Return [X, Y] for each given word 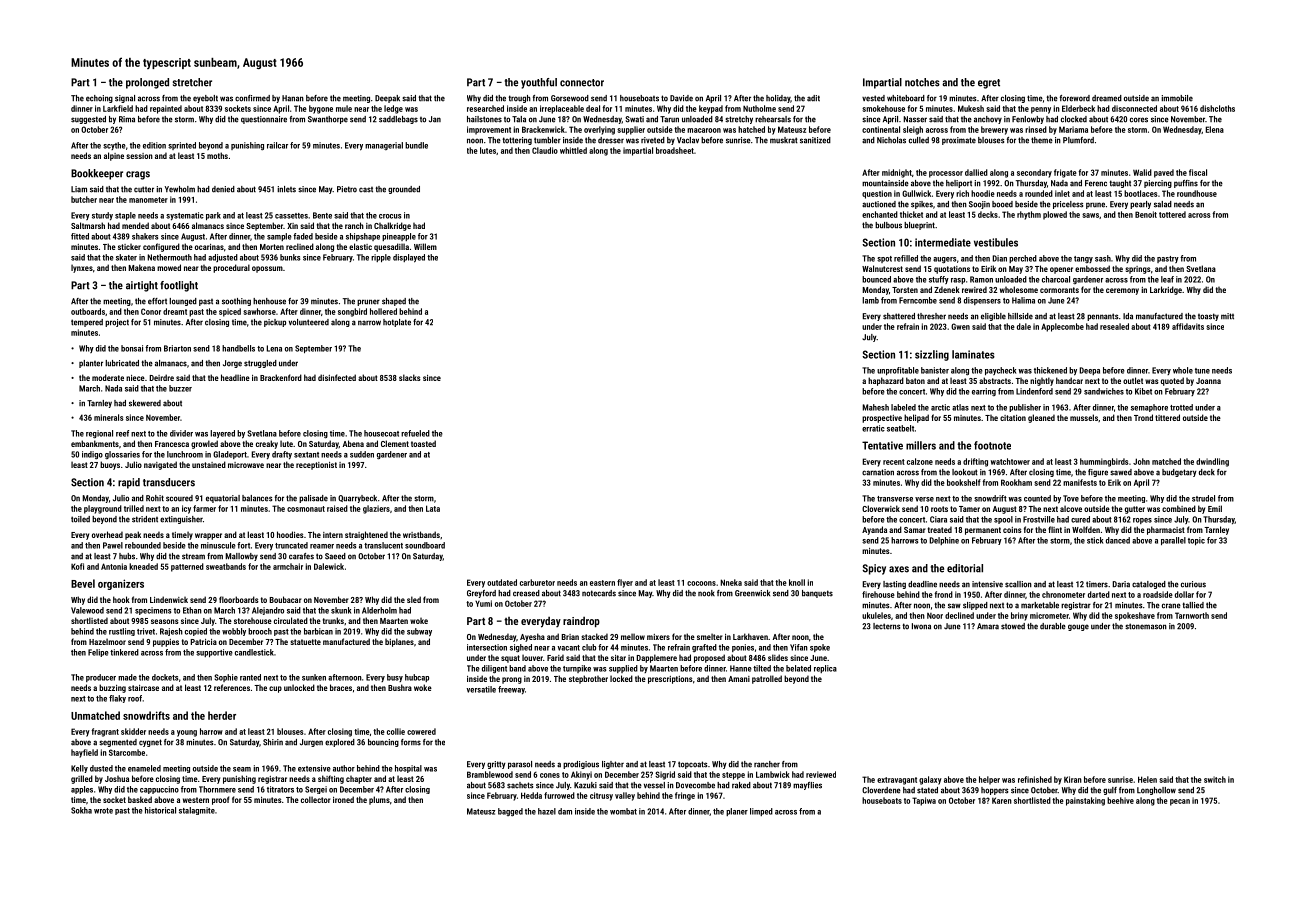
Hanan [293, 98]
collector [315, 799]
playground [103, 509]
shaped [394, 302]
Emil [1215, 508]
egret [989, 84]
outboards [88, 311]
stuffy [939, 280]
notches [922, 82]
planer [737, 812]
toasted [423, 443]
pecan [1180, 802]
